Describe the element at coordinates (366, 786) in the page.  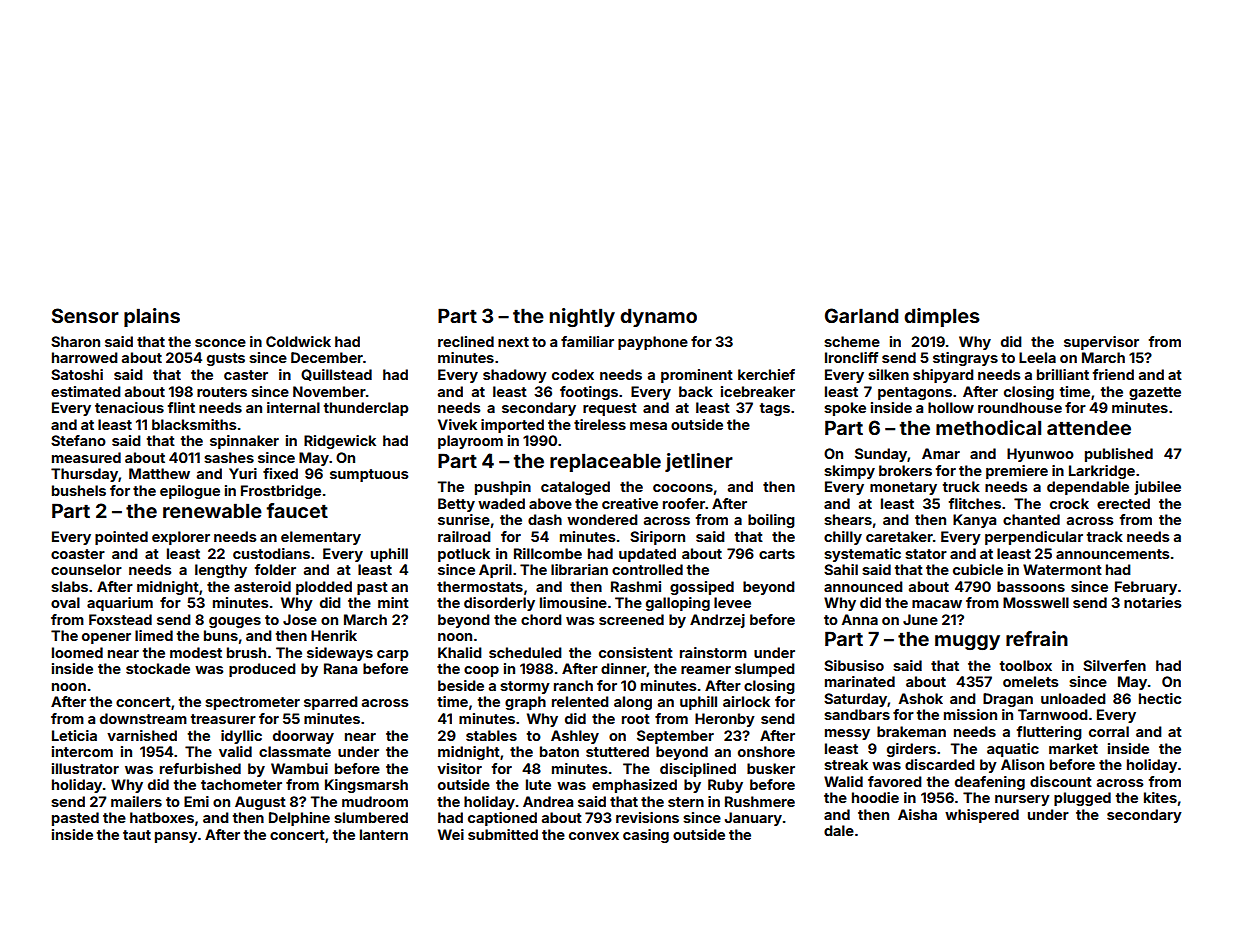
I see `Kingsmarsh` at that location.
